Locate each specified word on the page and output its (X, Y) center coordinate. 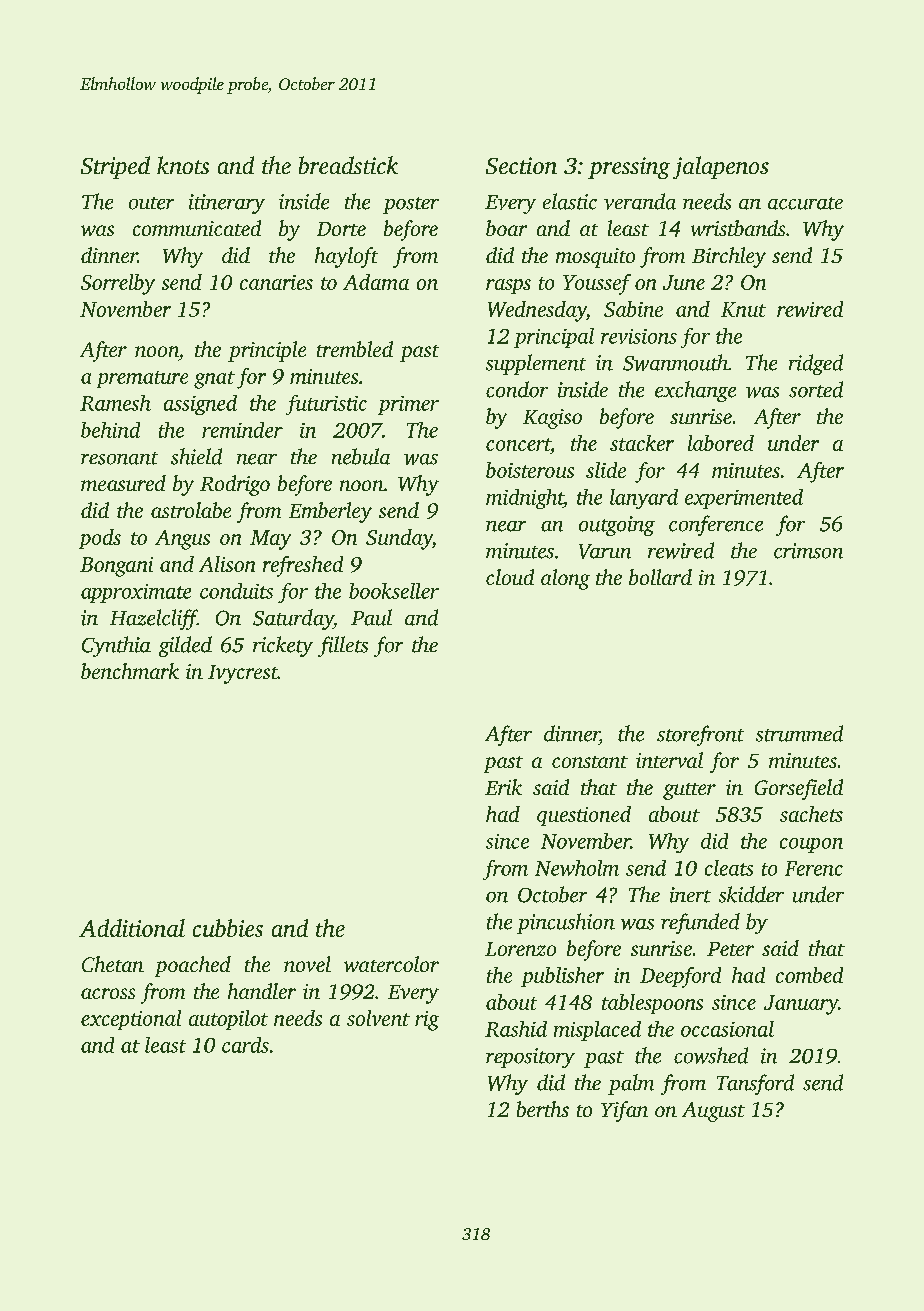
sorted (816, 389)
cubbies (228, 928)
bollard (660, 577)
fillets (343, 646)
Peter (730, 949)
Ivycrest (243, 674)
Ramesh (115, 403)
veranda (640, 201)
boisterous (530, 470)
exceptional (131, 1020)
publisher (562, 977)
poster (411, 205)
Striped (115, 167)
